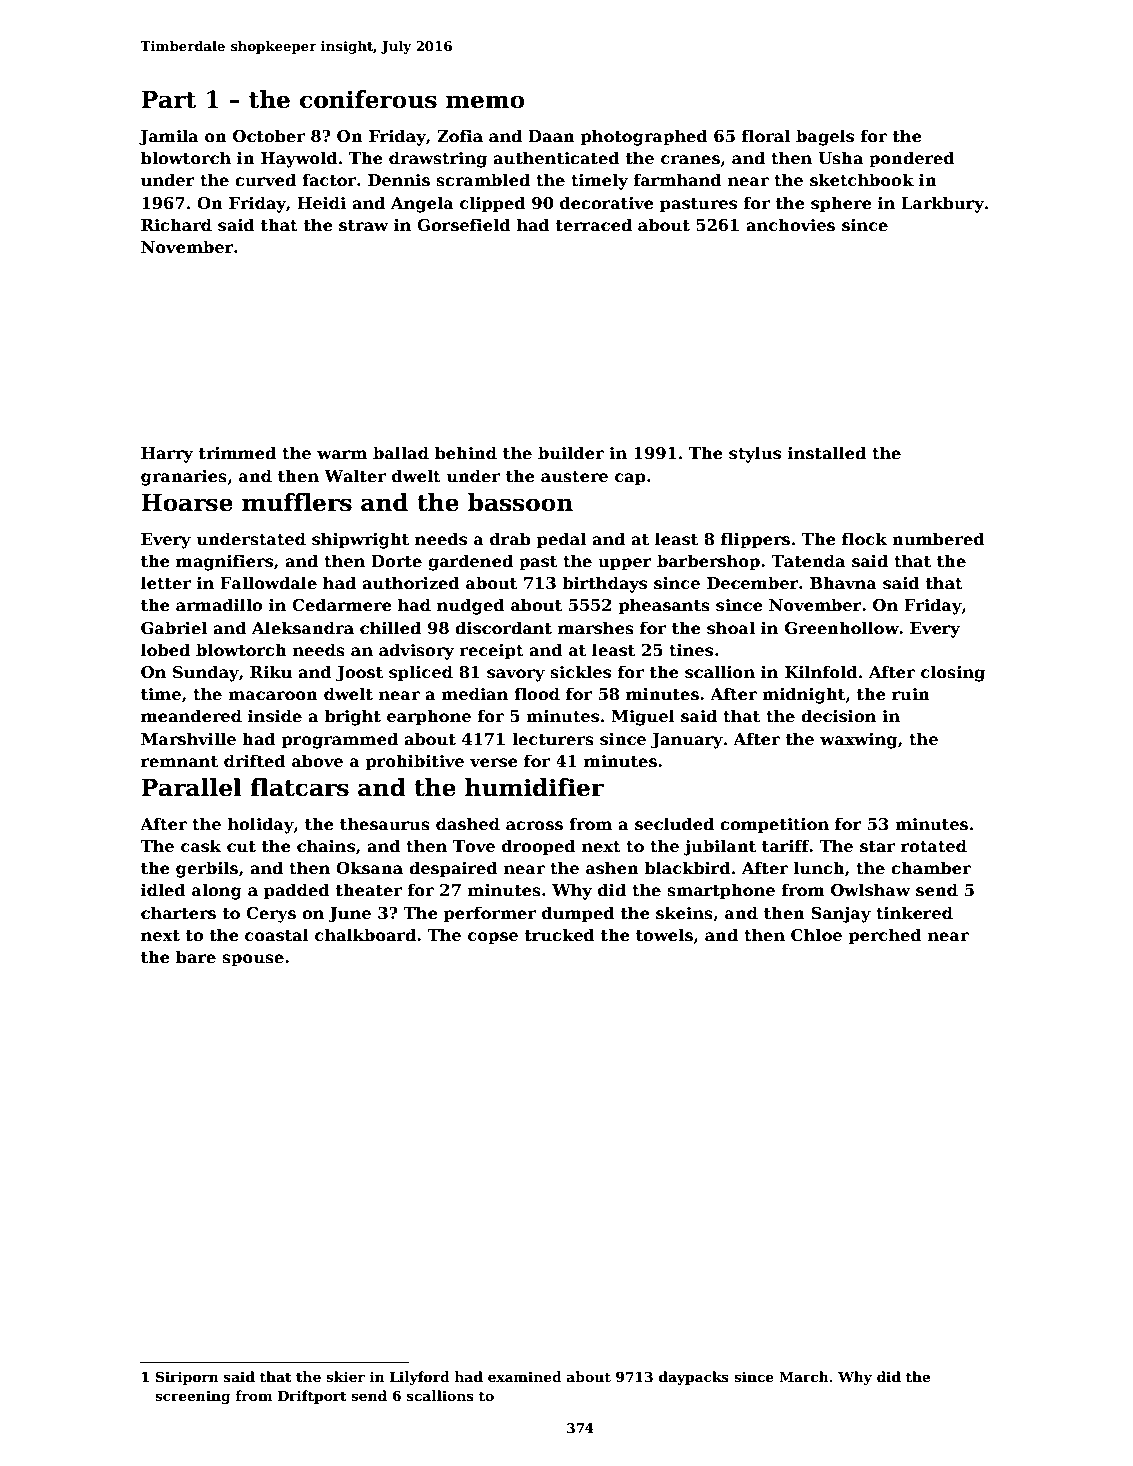  I want to click on anchovies, so click(790, 225).
